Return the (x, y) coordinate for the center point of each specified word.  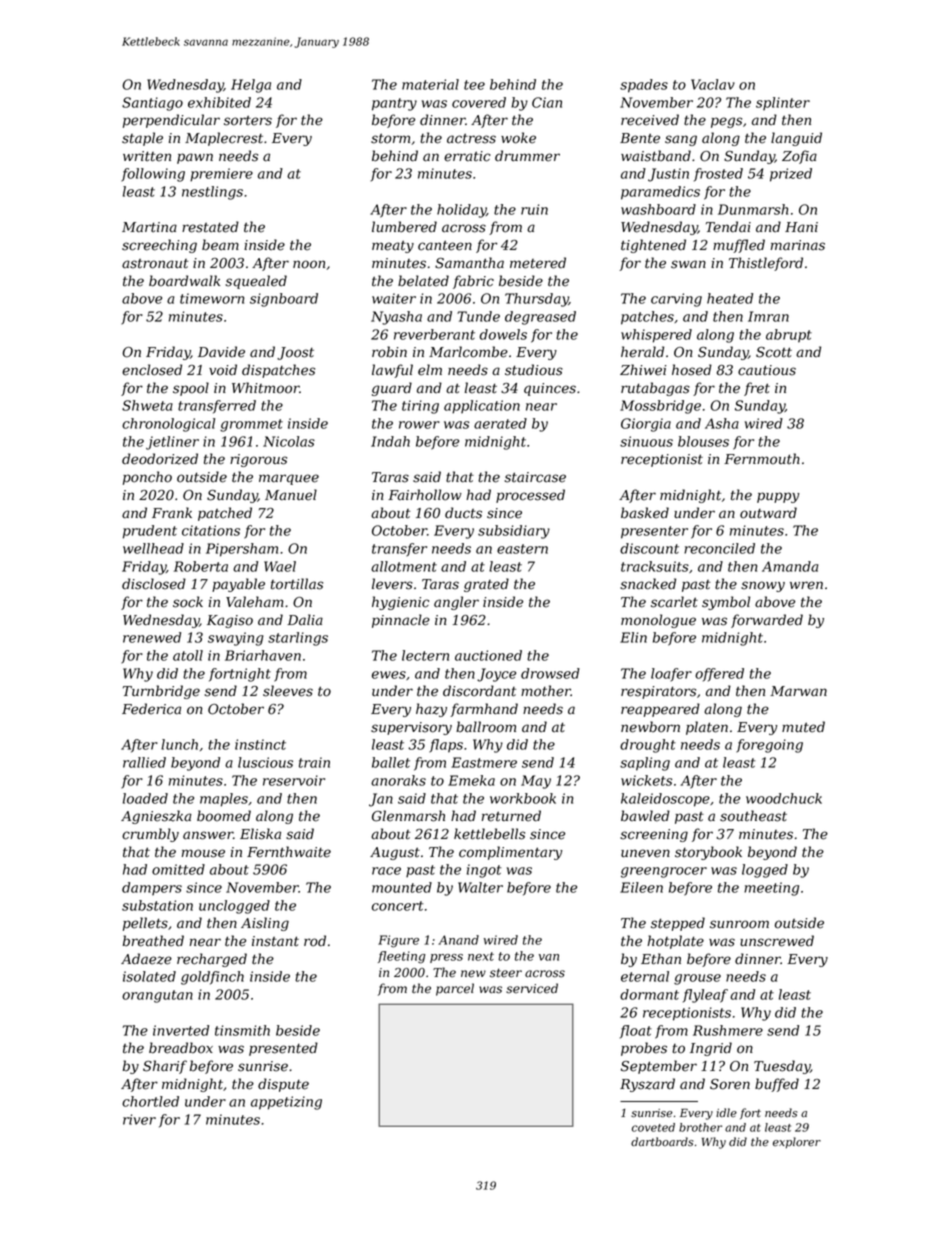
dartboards (662, 1141)
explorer (797, 1143)
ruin (534, 209)
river (139, 1119)
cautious (767, 370)
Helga (251, 86)
